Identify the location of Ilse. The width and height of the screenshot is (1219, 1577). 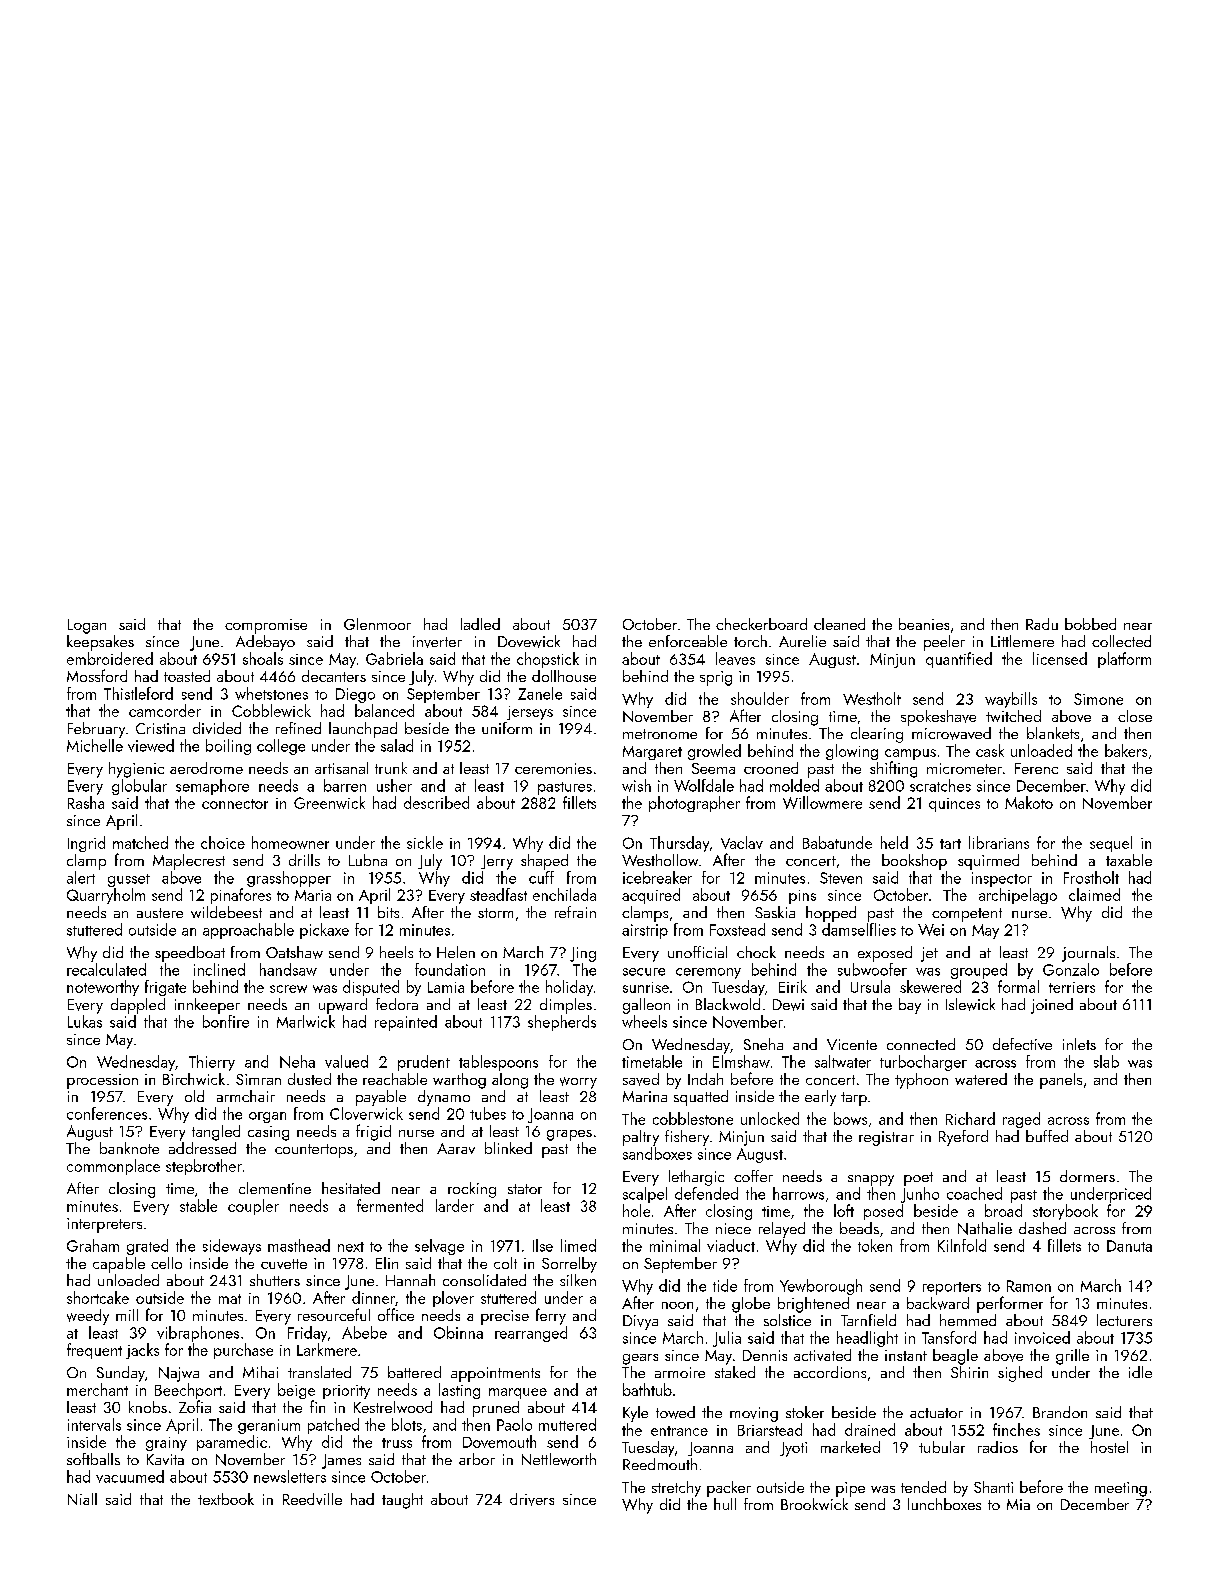
(543, 1245).
